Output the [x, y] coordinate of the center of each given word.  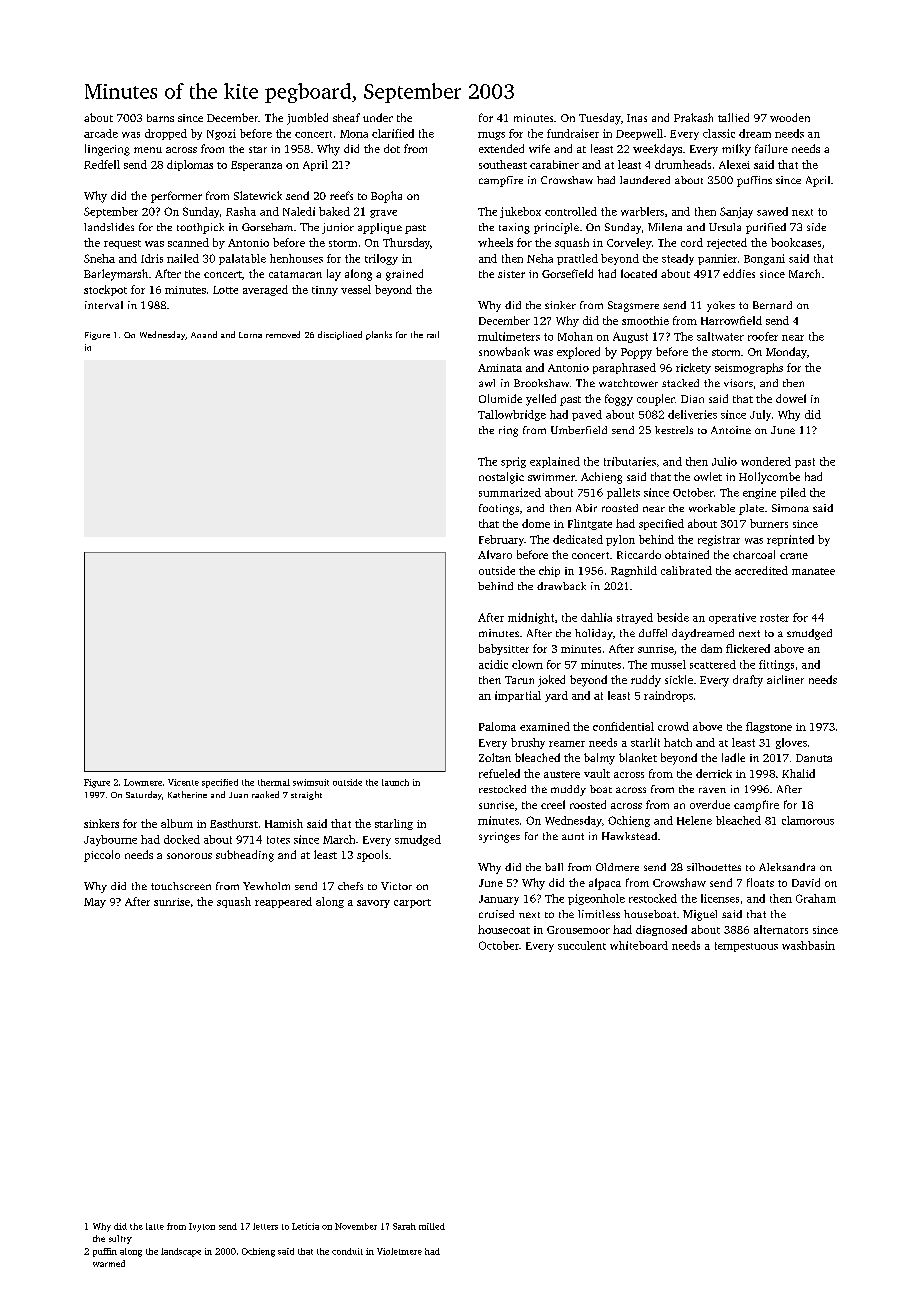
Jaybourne [110, 840]
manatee [813, 571]
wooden [790, 117]
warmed [109, 1263]
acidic [493, 664]
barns [160, 118]
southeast [503, 164]
